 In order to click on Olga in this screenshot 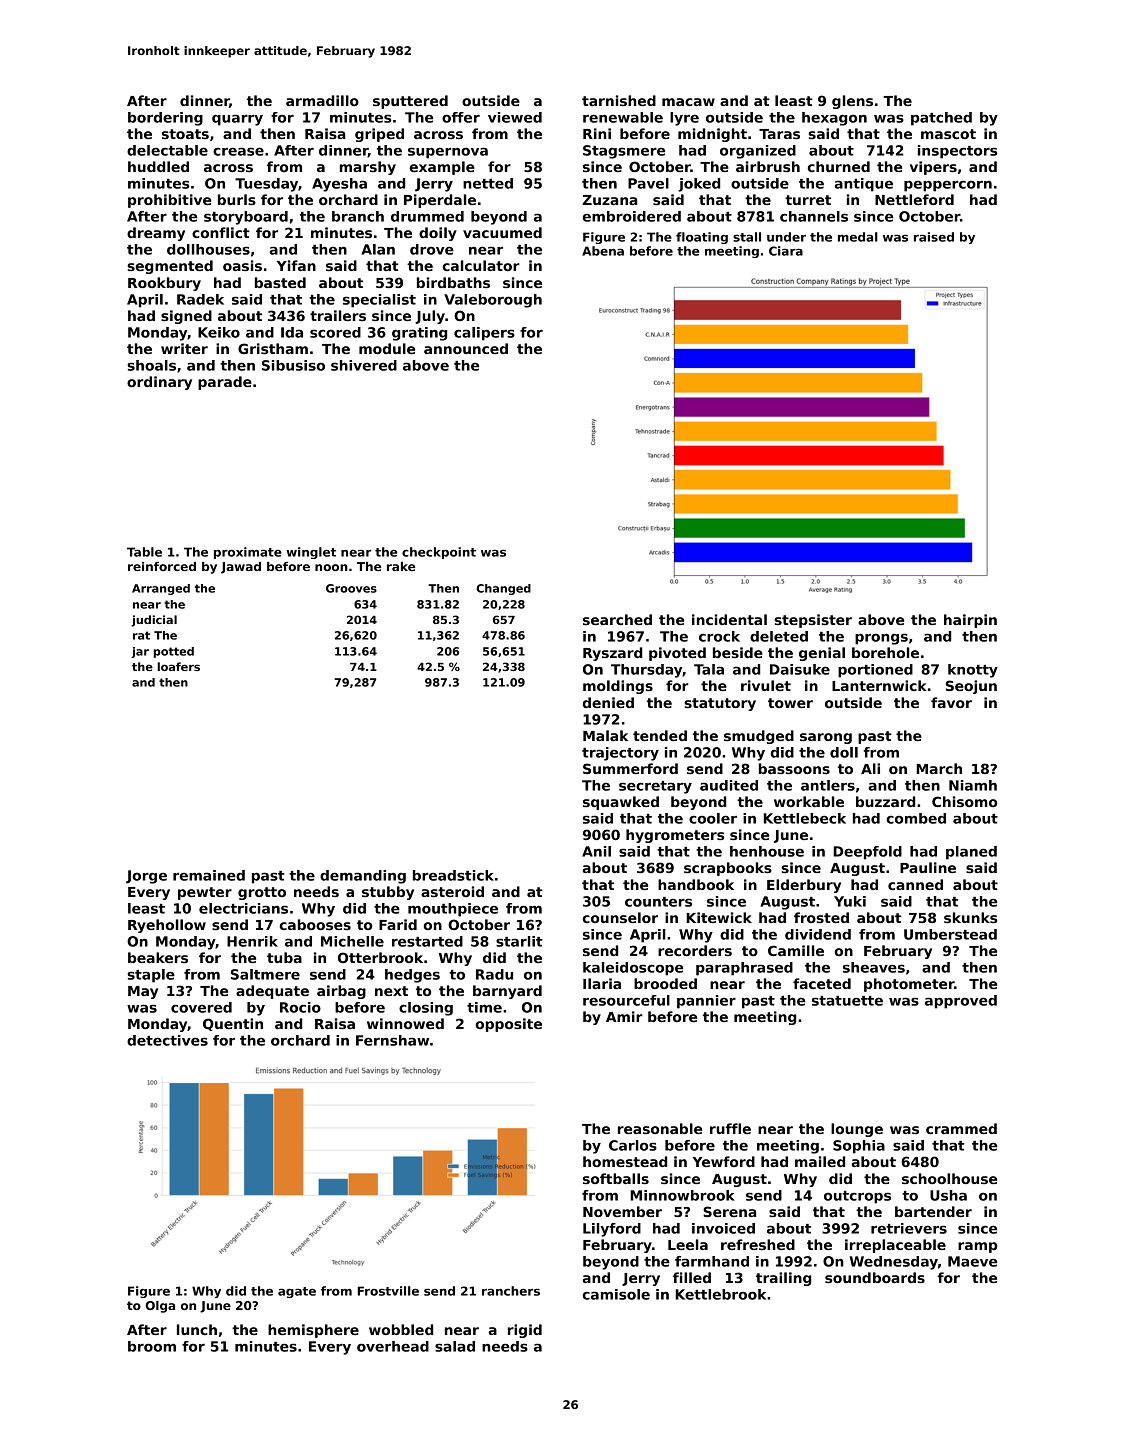, I will do `click(160, 1307)`.
